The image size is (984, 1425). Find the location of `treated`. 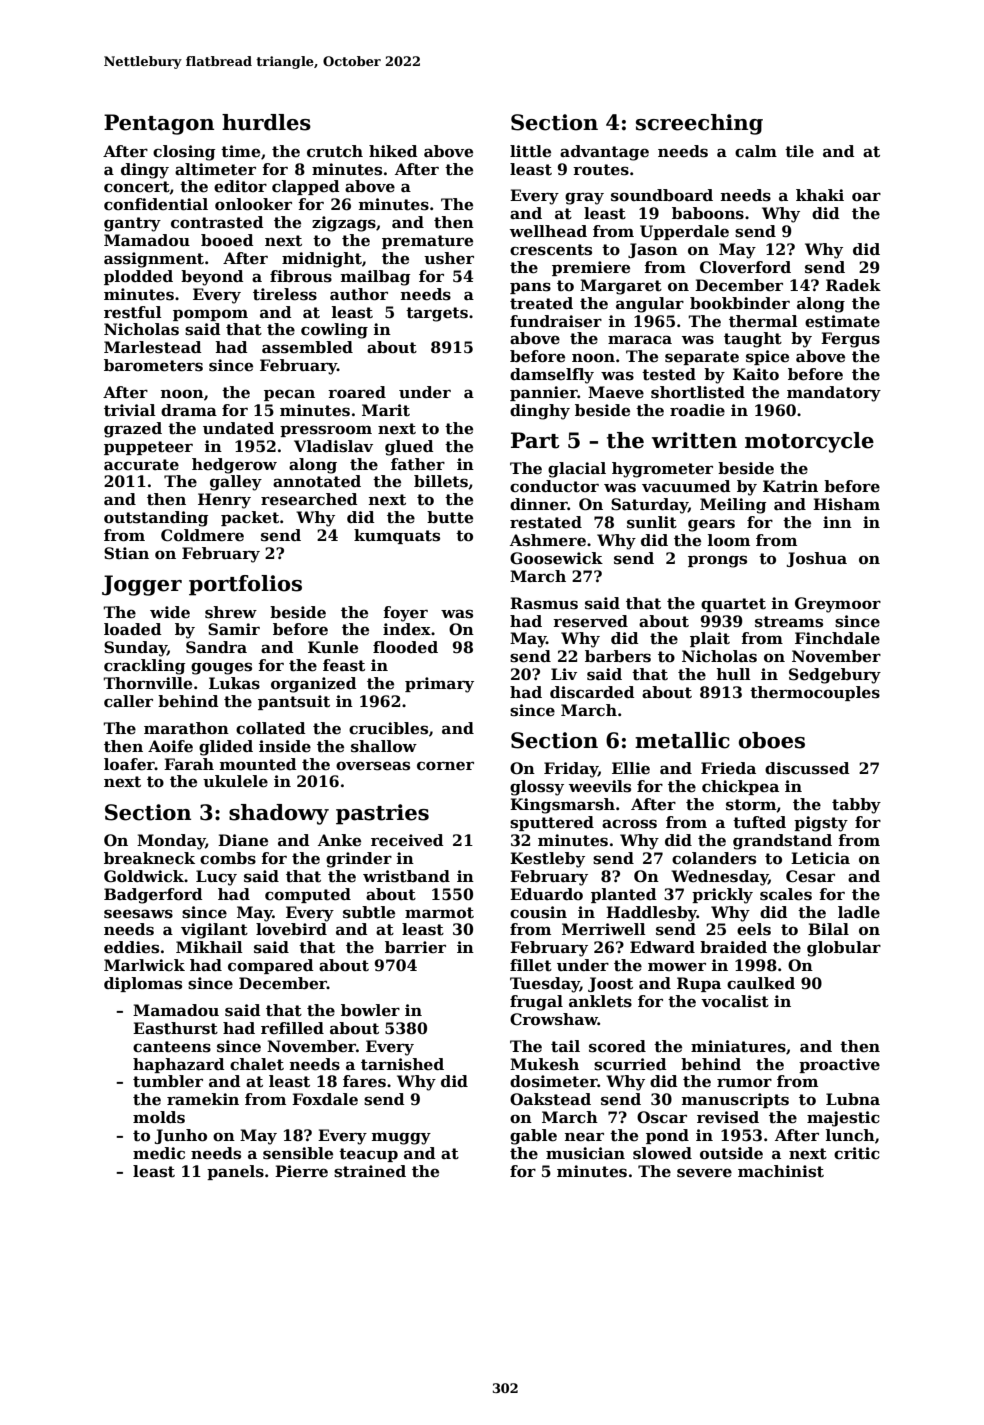

treated is located at coordinates (541, 303).
